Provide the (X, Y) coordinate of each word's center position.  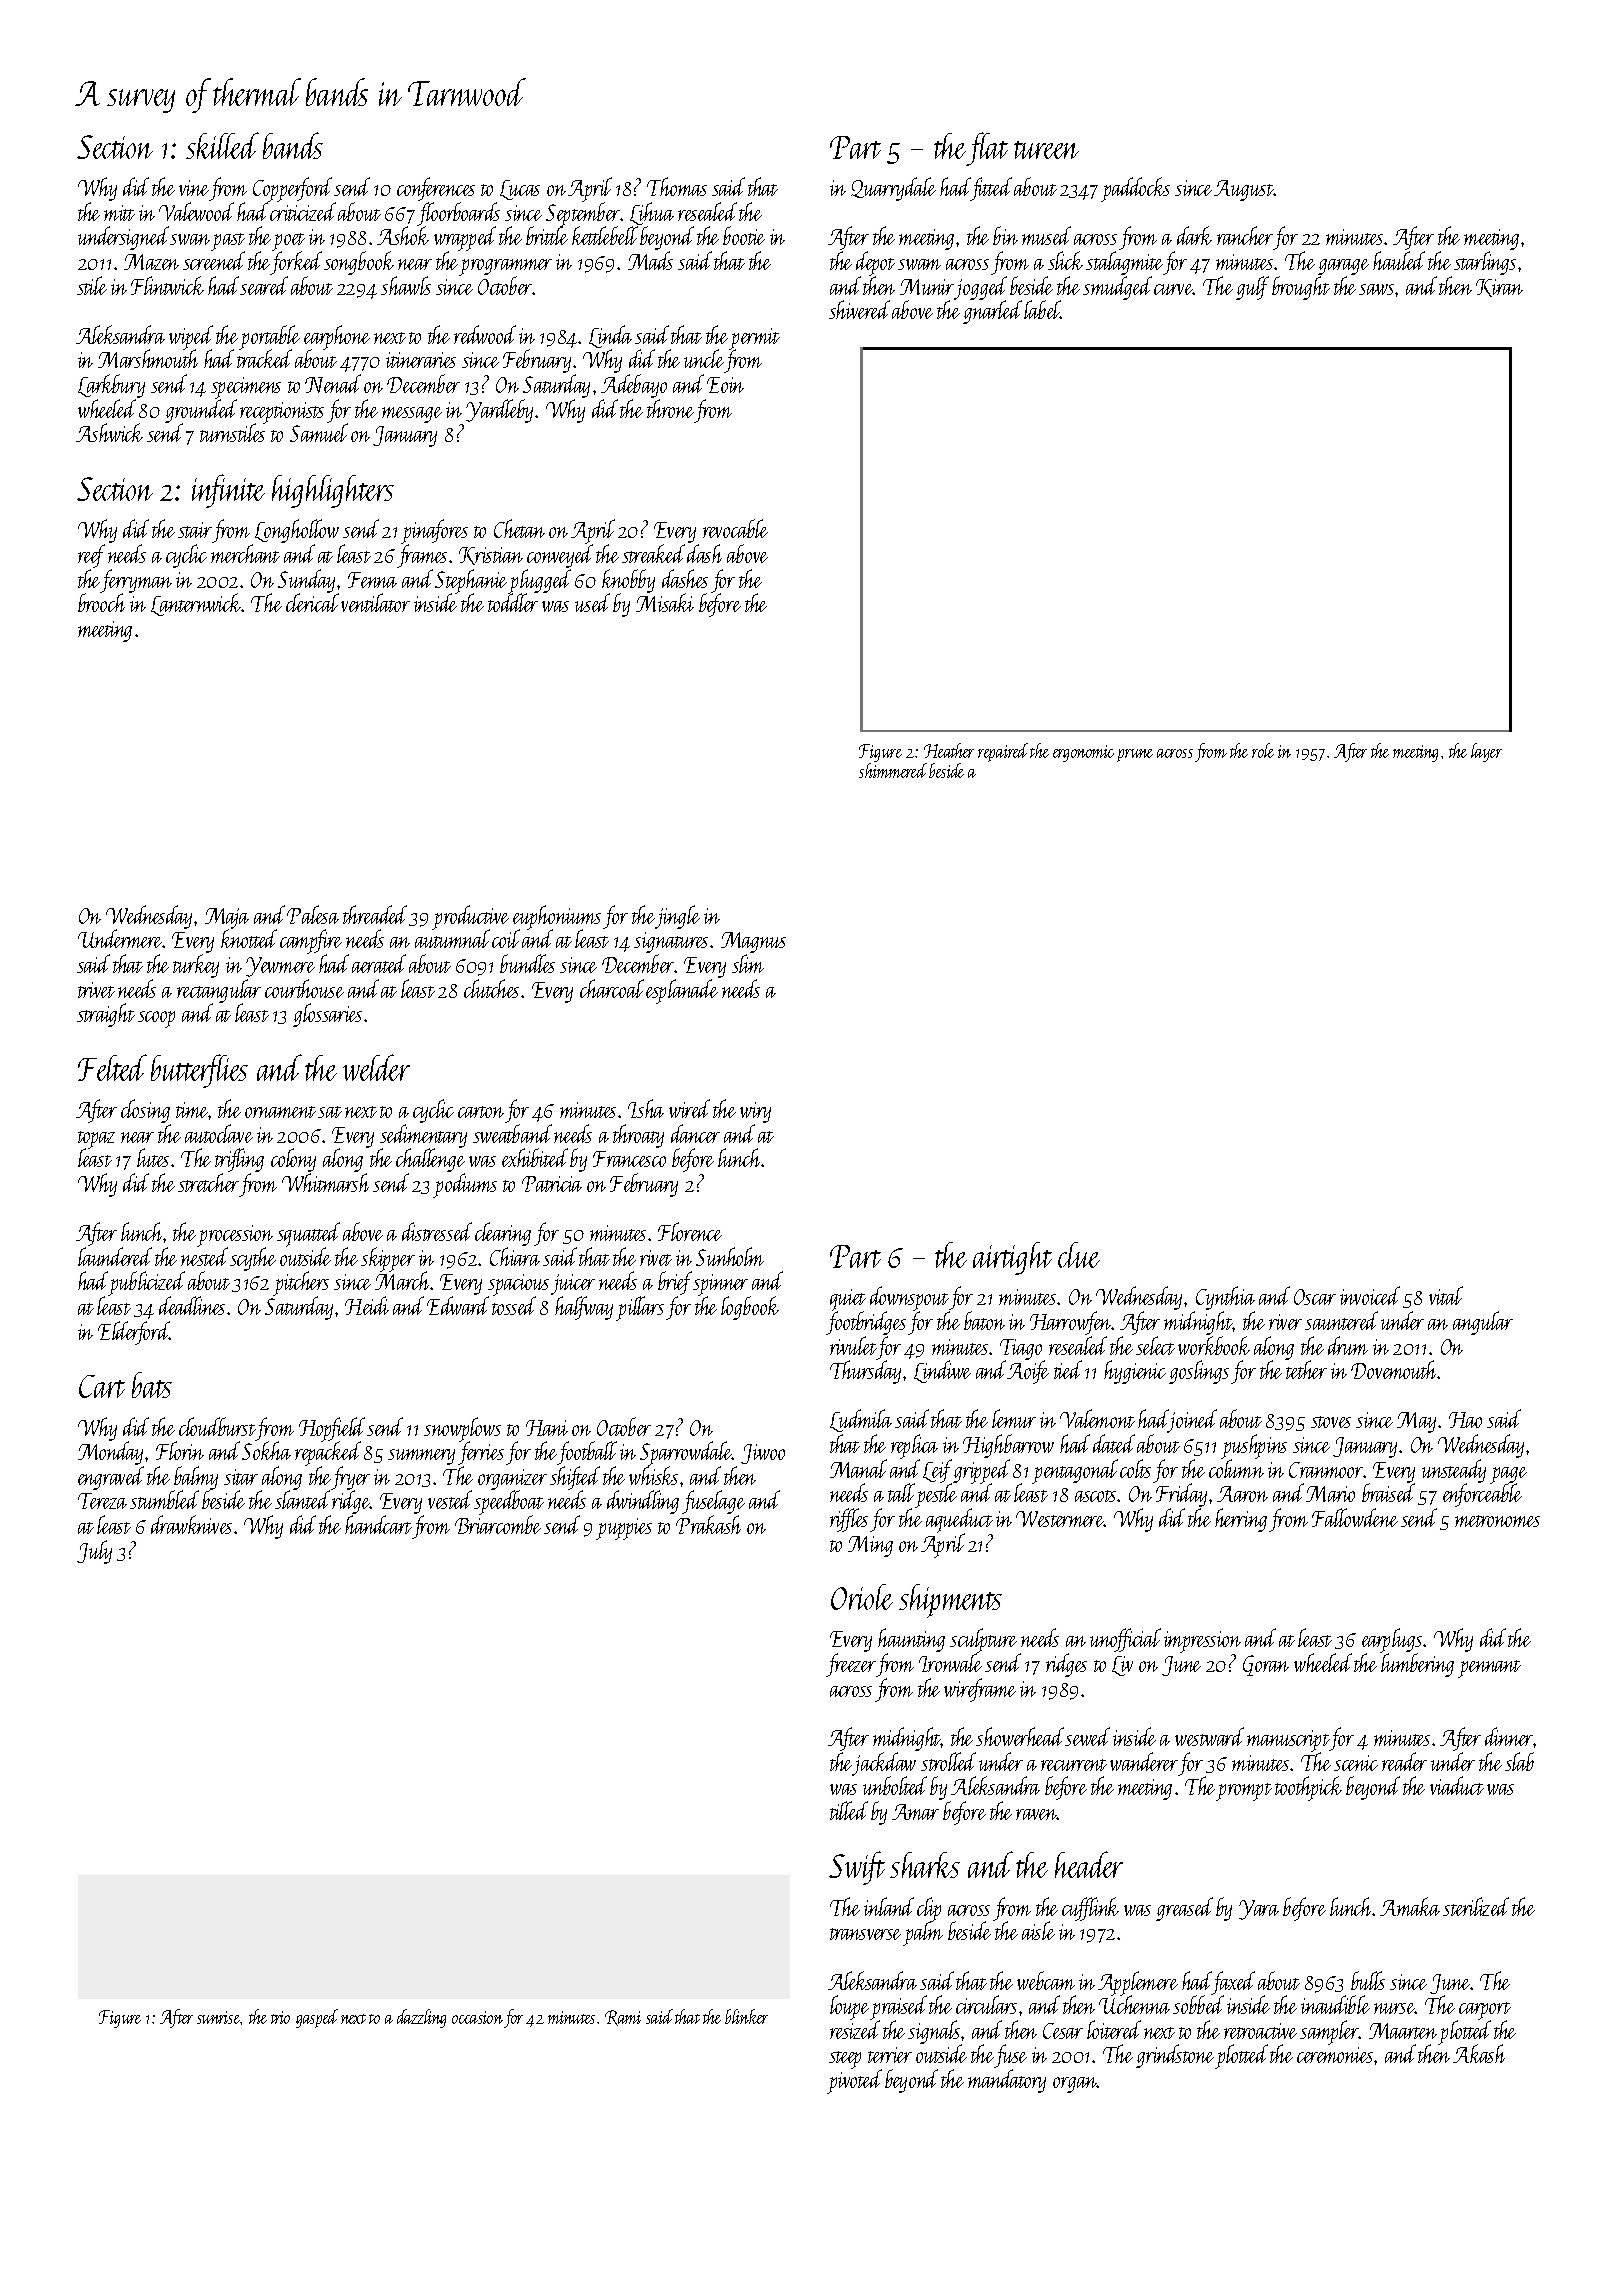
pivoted (854, 2082)
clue (1079, 1255)
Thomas (677, 186)
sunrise (219, 2017)
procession (235, 1236)
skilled (222, 145)
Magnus (753, 942)
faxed (1233, 1983)
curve (1173, 289)
